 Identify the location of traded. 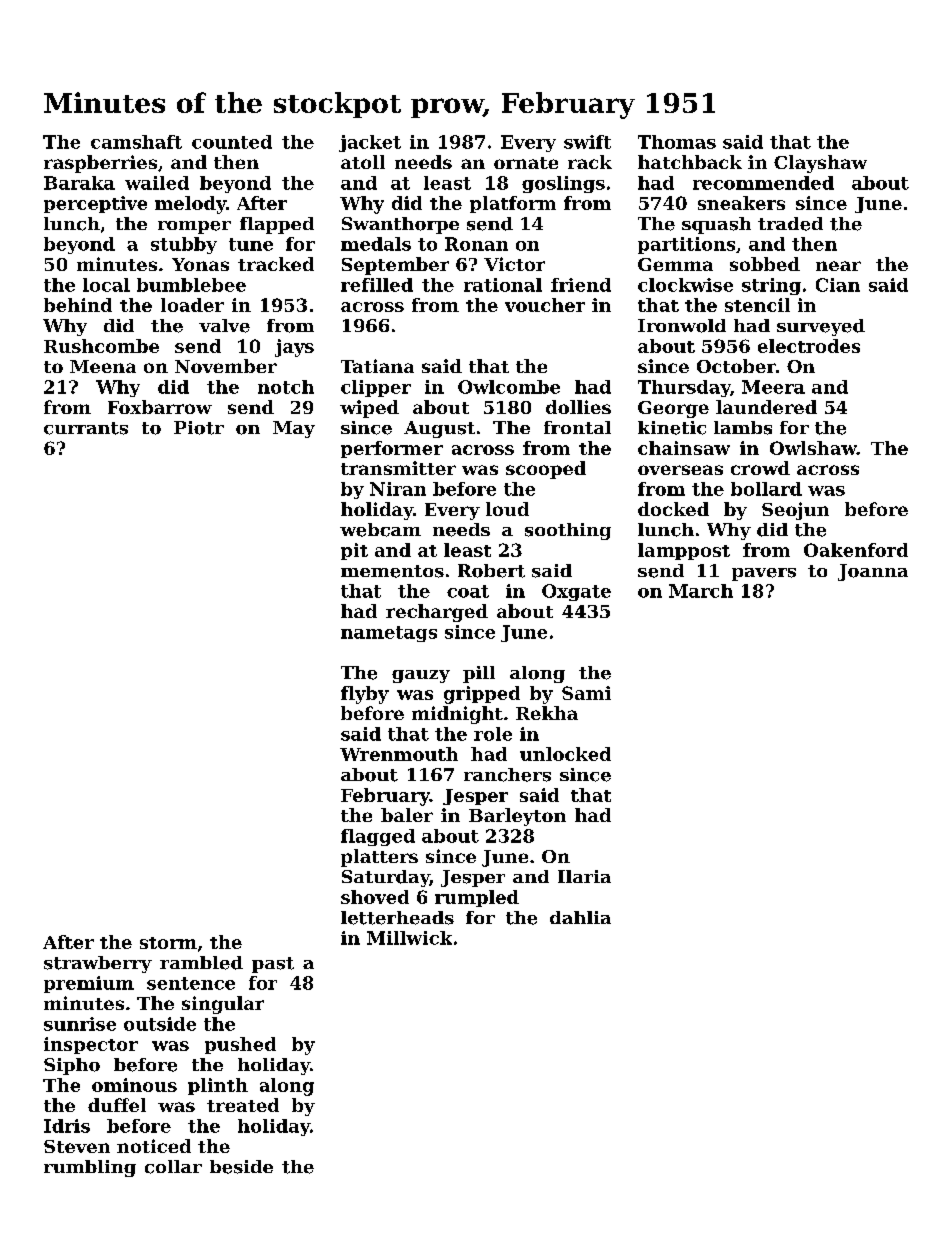
(790, 224).
